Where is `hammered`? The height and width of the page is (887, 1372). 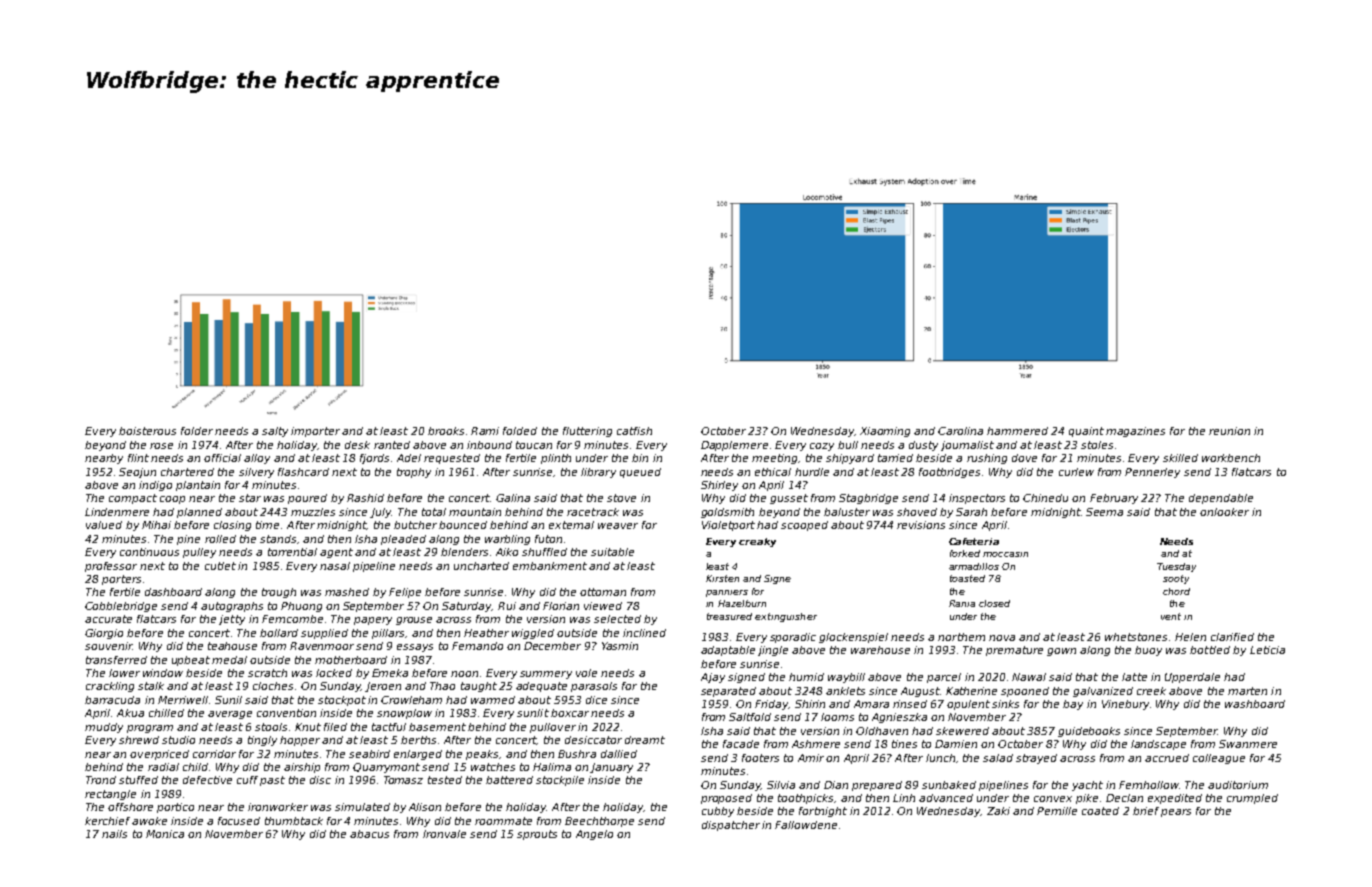
hammered is located at coordinates (1017, 431).
